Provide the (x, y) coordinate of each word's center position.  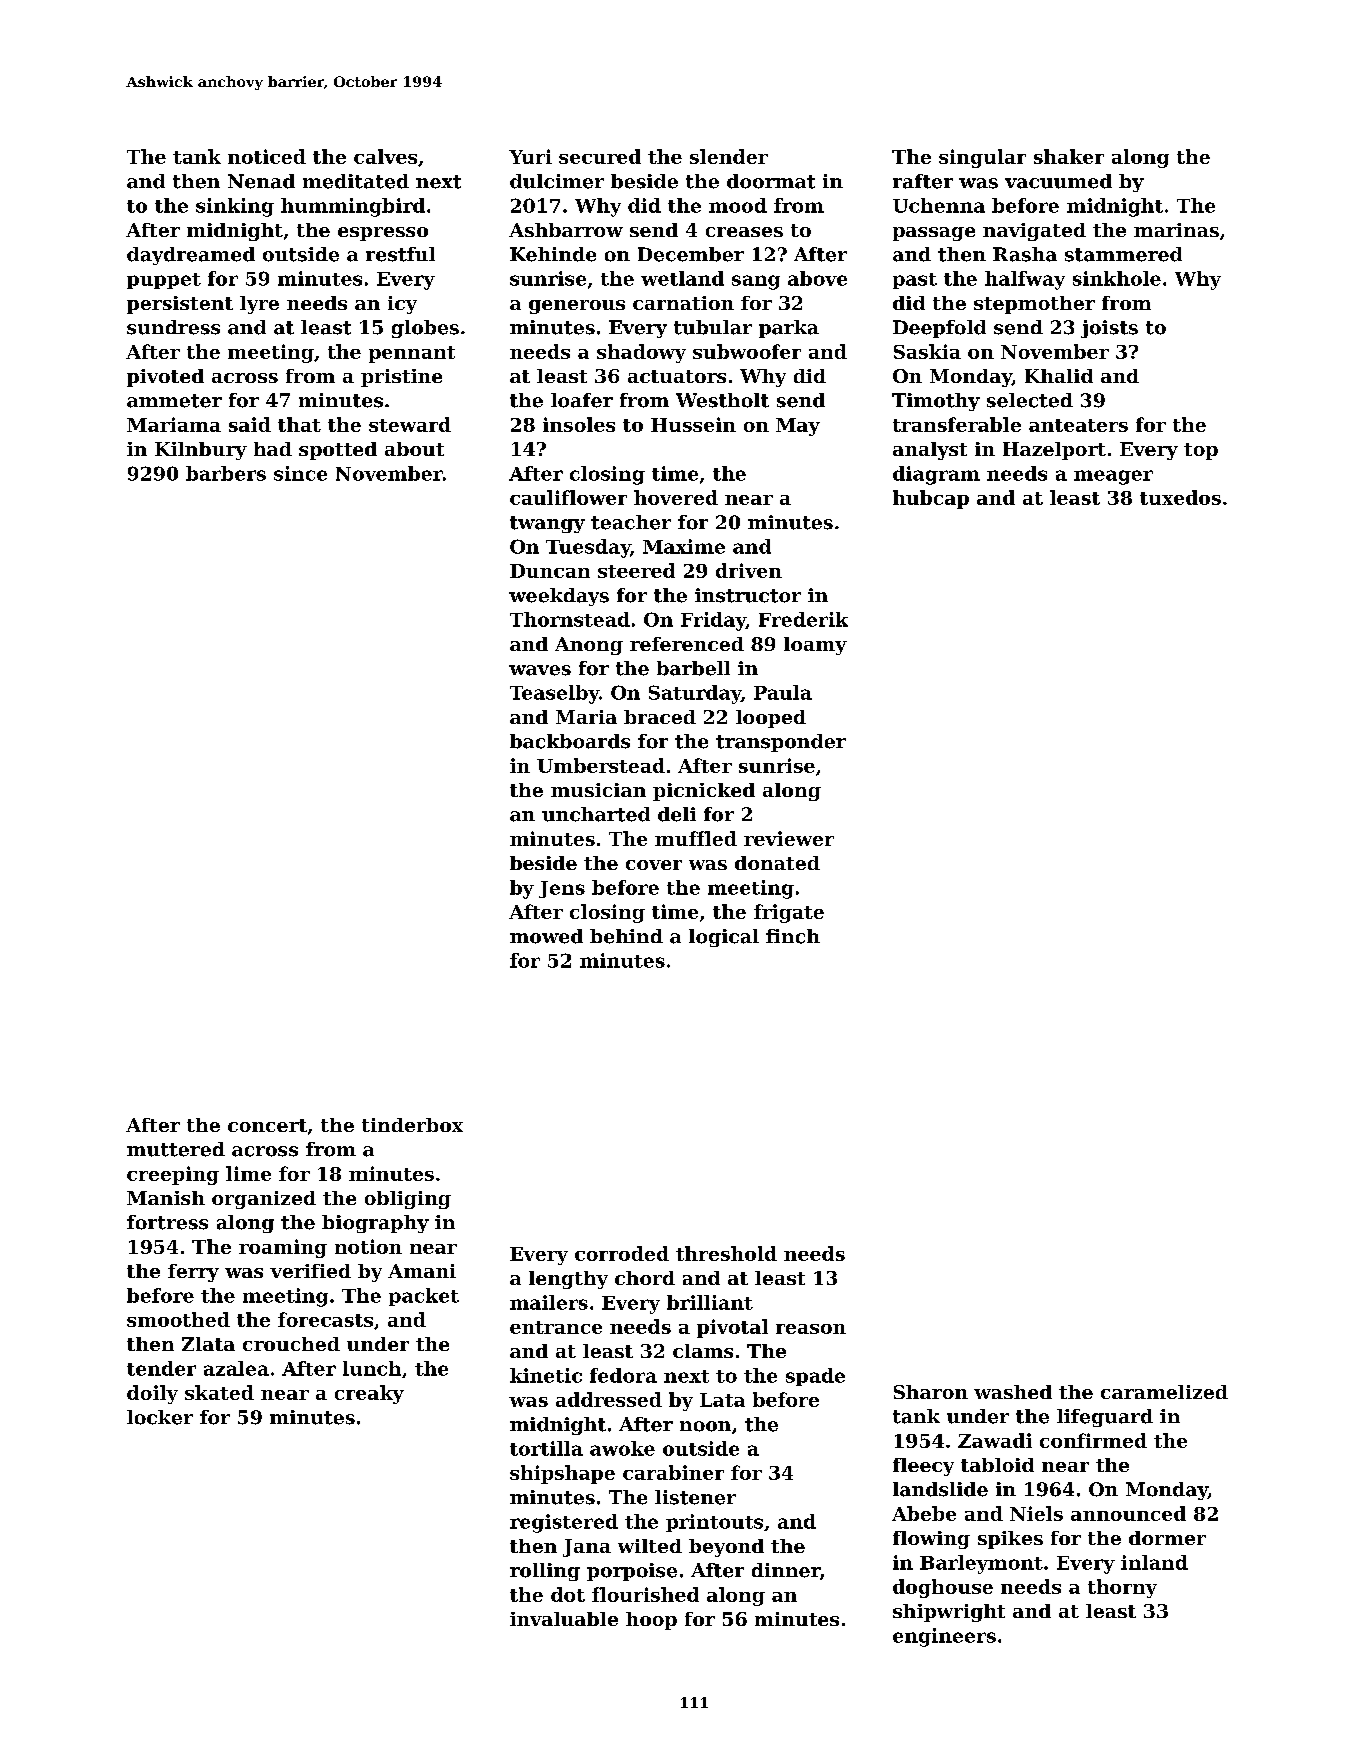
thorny (1122, 1588)
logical (724, 938)
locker (160, 1417)
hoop (651, 1621)
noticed (267, 156)
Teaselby (554, 694)
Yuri (530, 156)
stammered (1123, 254)
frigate (789, 913)
